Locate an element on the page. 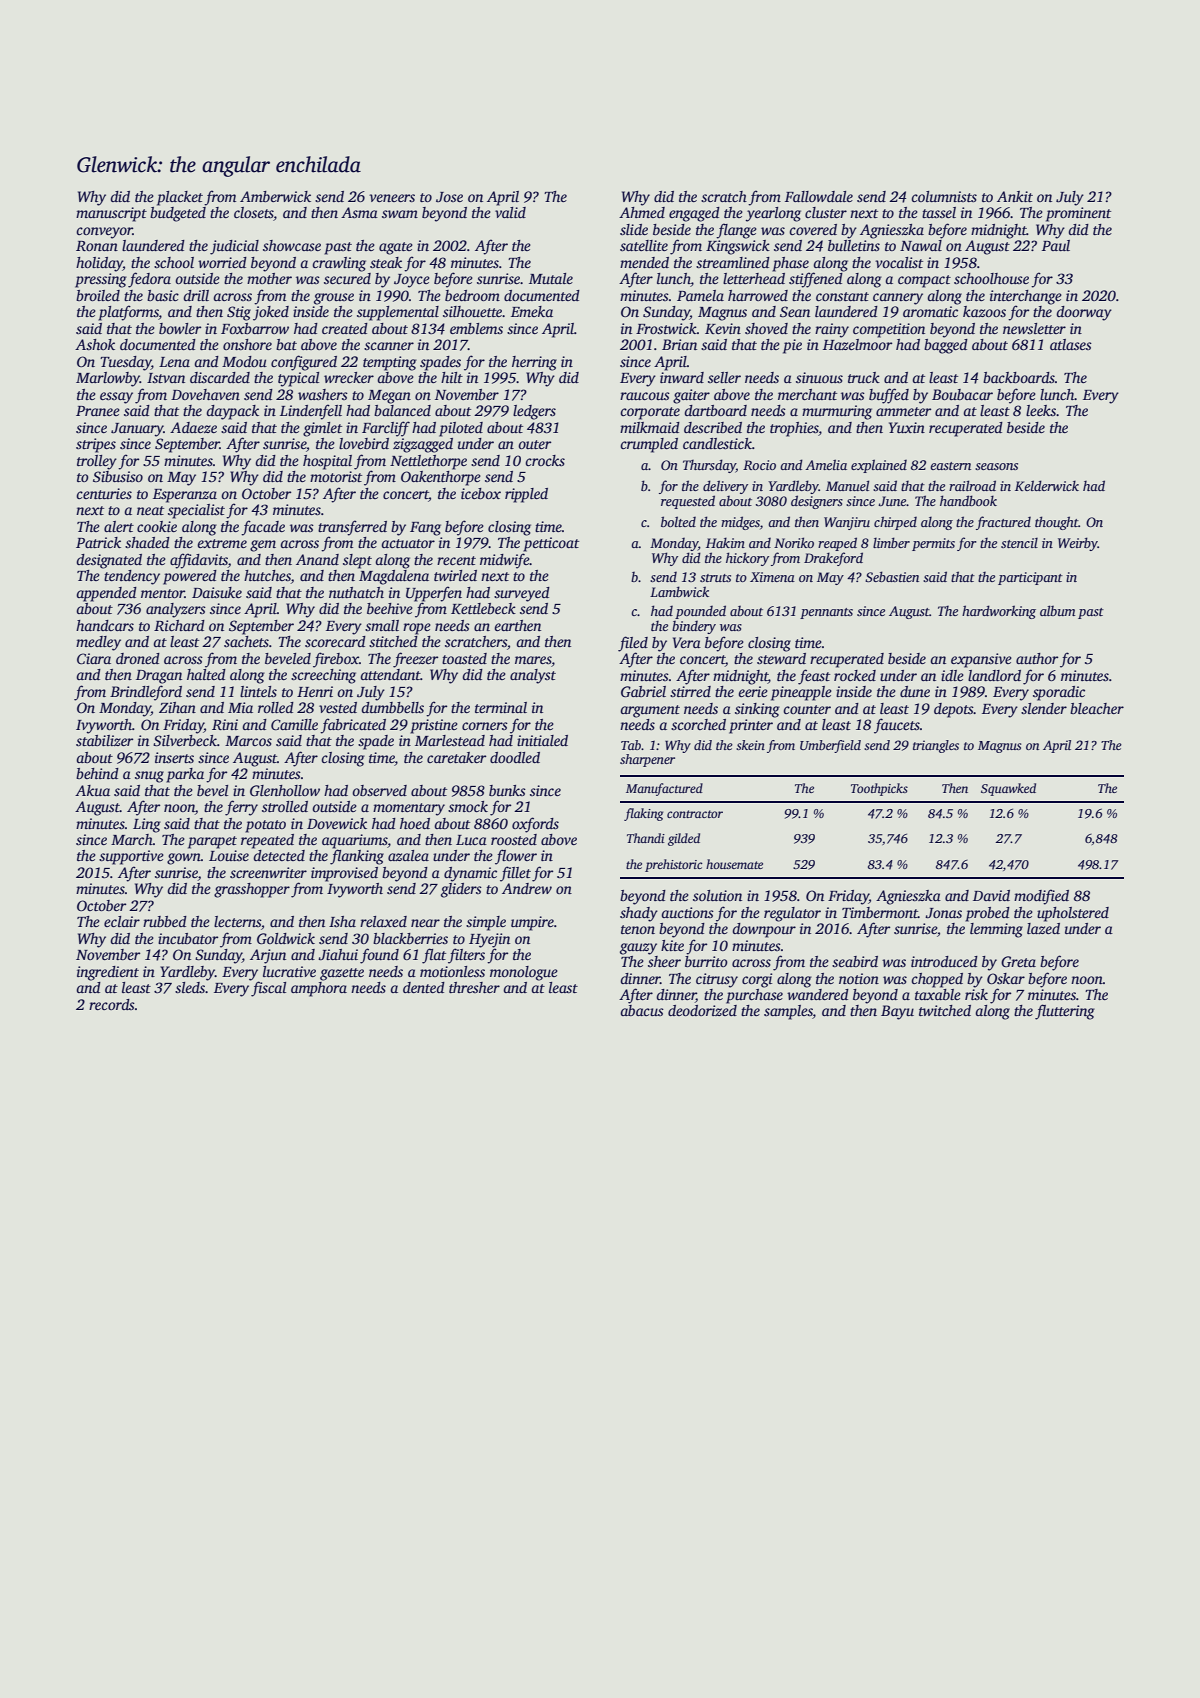 Image resolution: width=1200 pixels, height=1698 pixels. solution is located at coordinates (717, 895).
